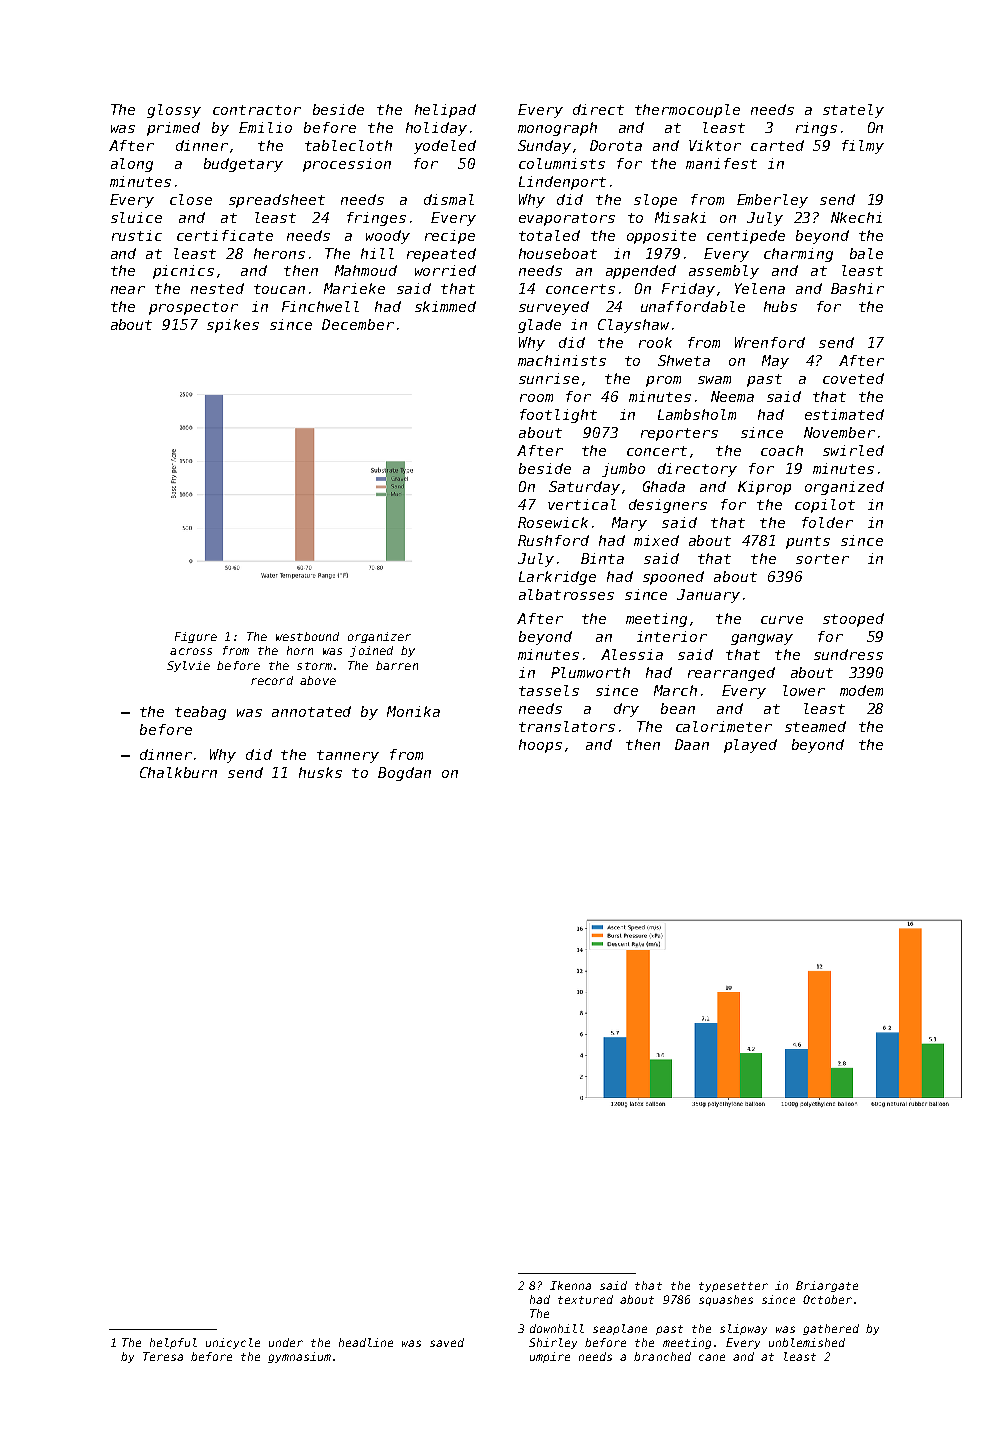 The width and height of the document is (994, 1439). I want to click on steamed, so click(815, 726).
